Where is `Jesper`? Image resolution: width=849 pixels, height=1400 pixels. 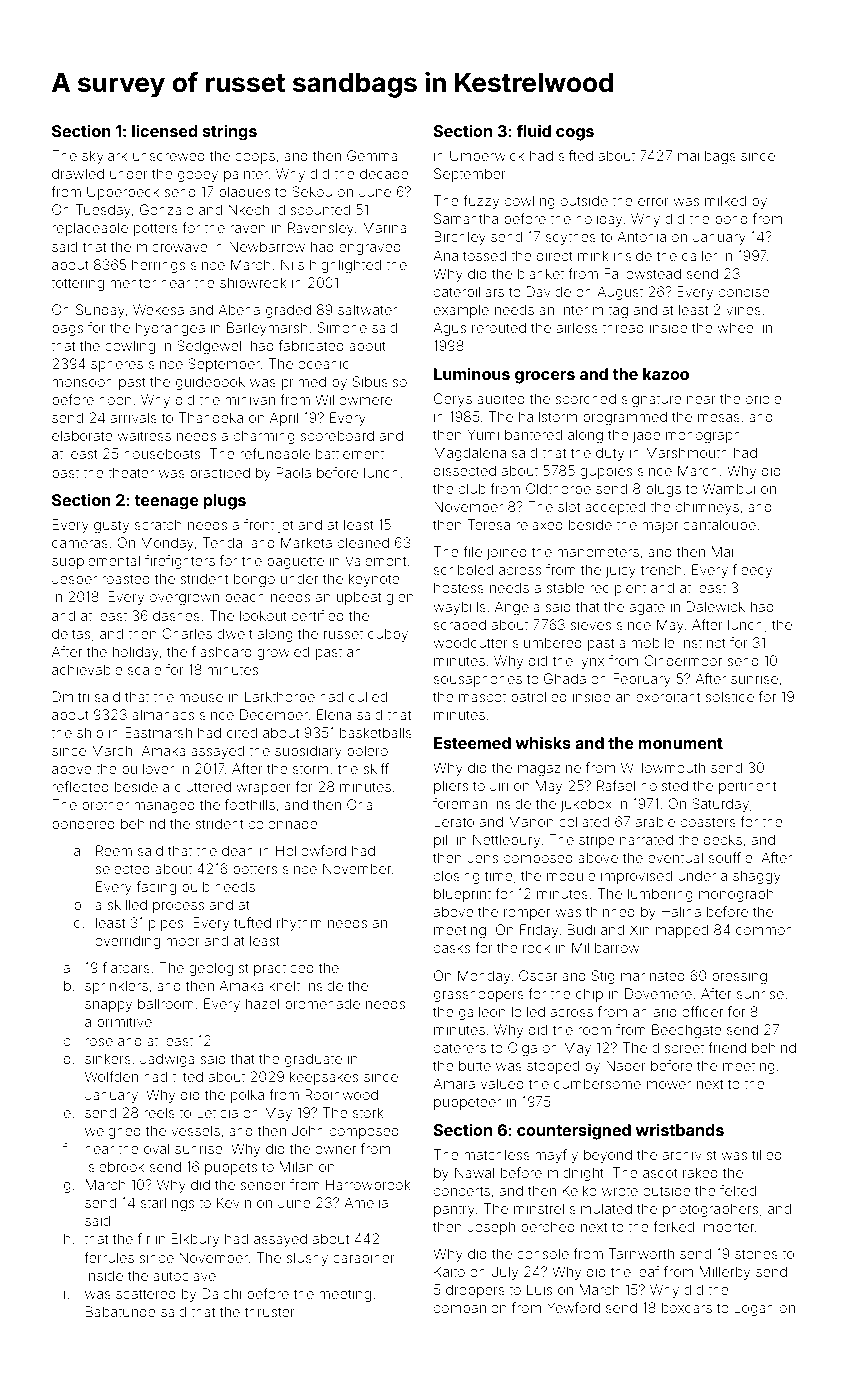 Jesper is located at coordinates (74, 580).
